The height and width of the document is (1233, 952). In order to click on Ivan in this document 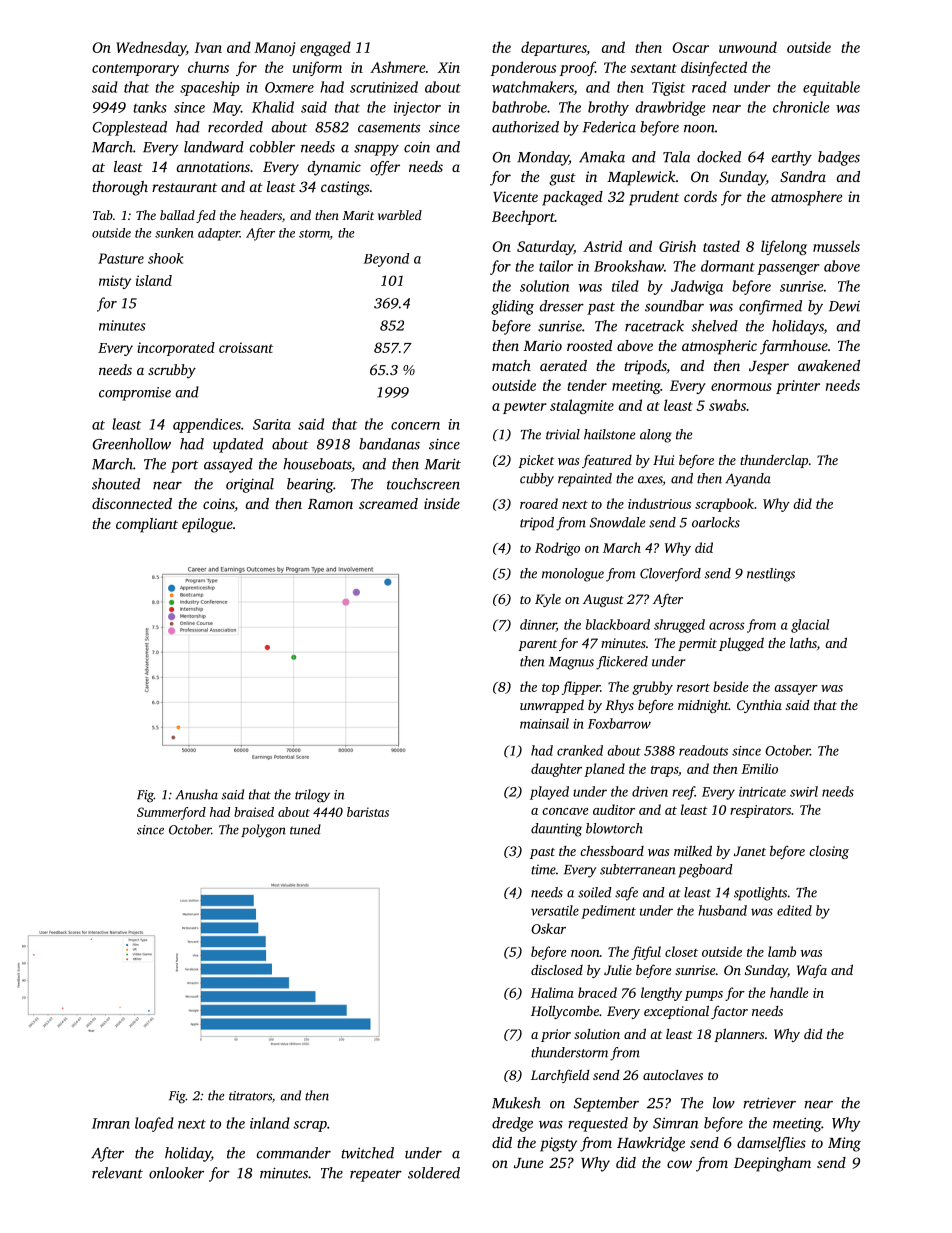, I will do `click(208, 47)`.
